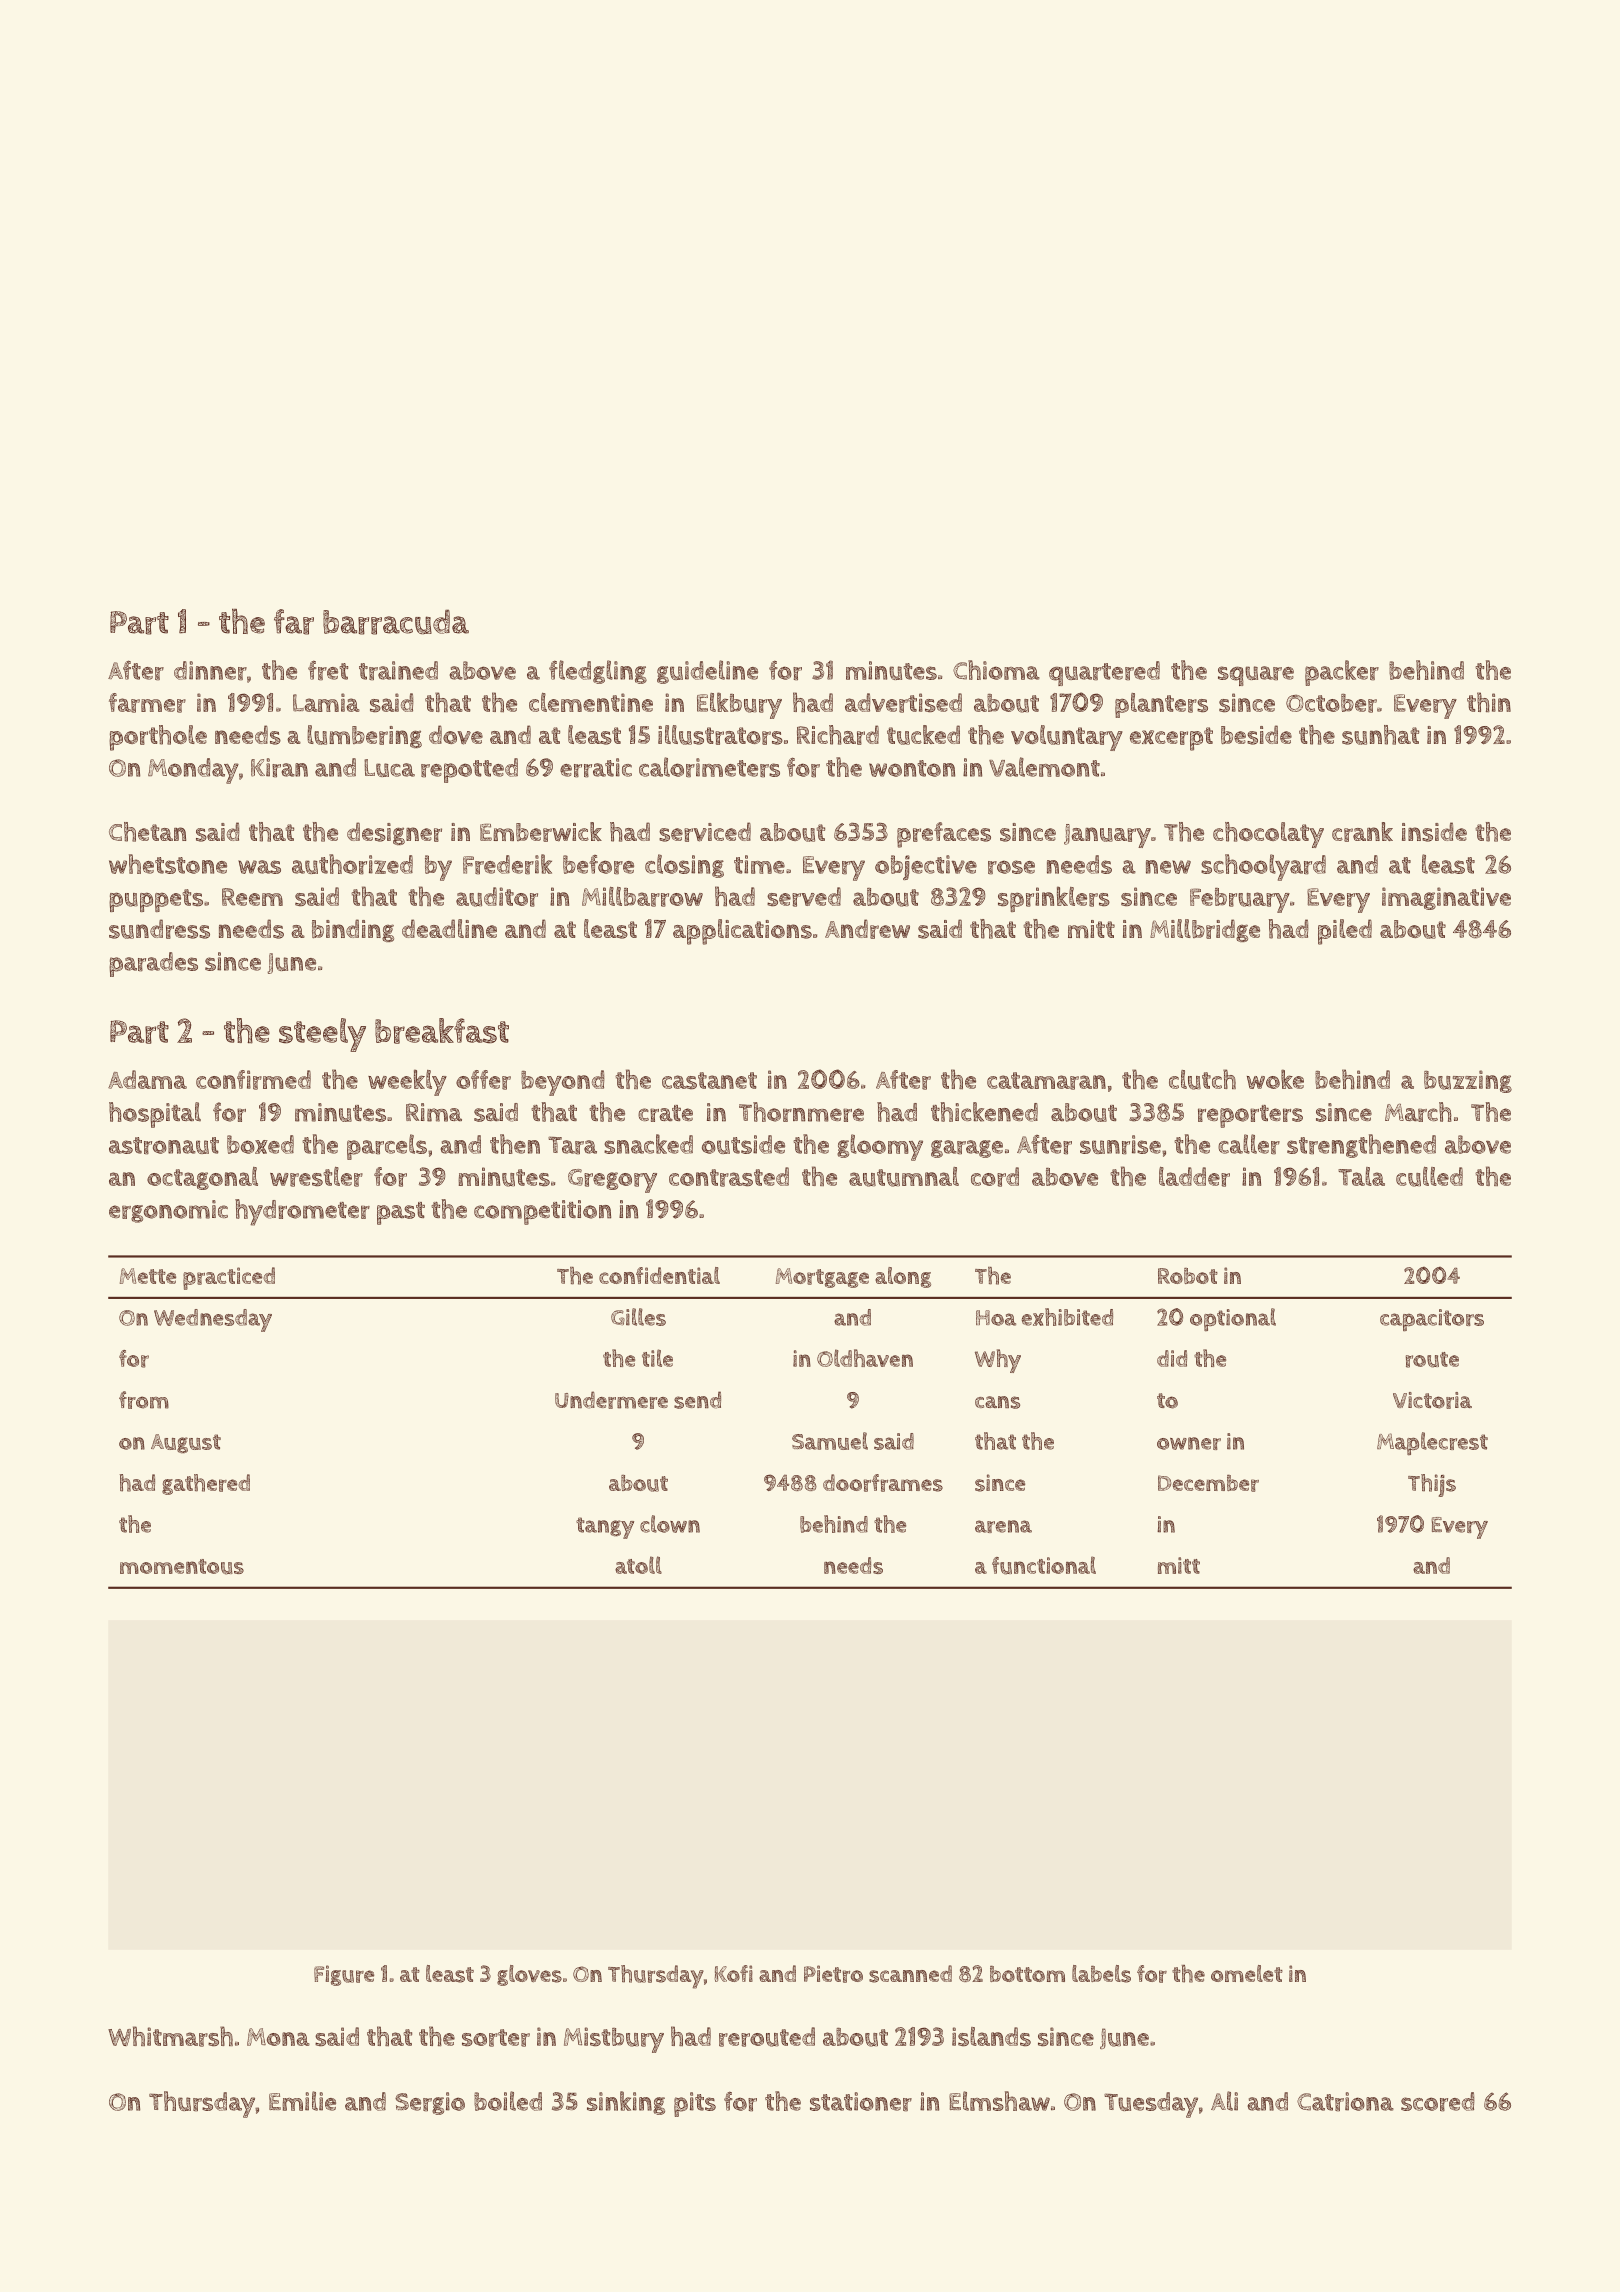 This screenshot has height=2292, width=1620. Describe the element at coordinates (168, 1211) in the screenshot. I see `ergonomic` at that location.
